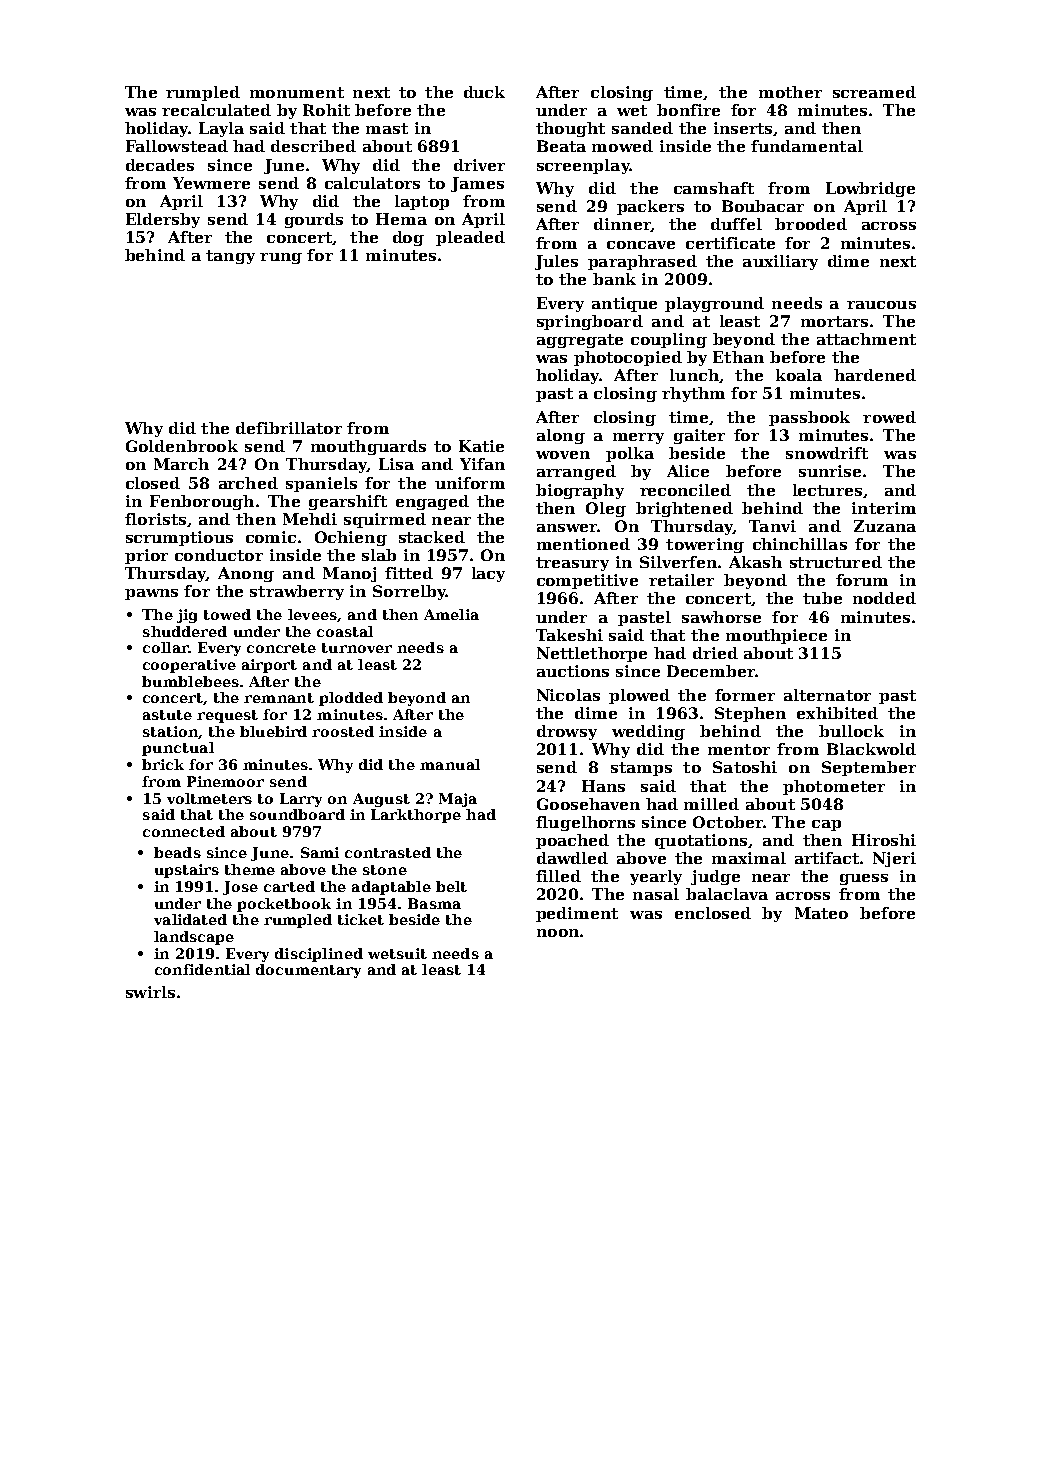 Image resolution: width=1041 pixels, height=1479 pixels. Describe the element at coordinates (160, 165) in the document. I see `decades` at that location.
